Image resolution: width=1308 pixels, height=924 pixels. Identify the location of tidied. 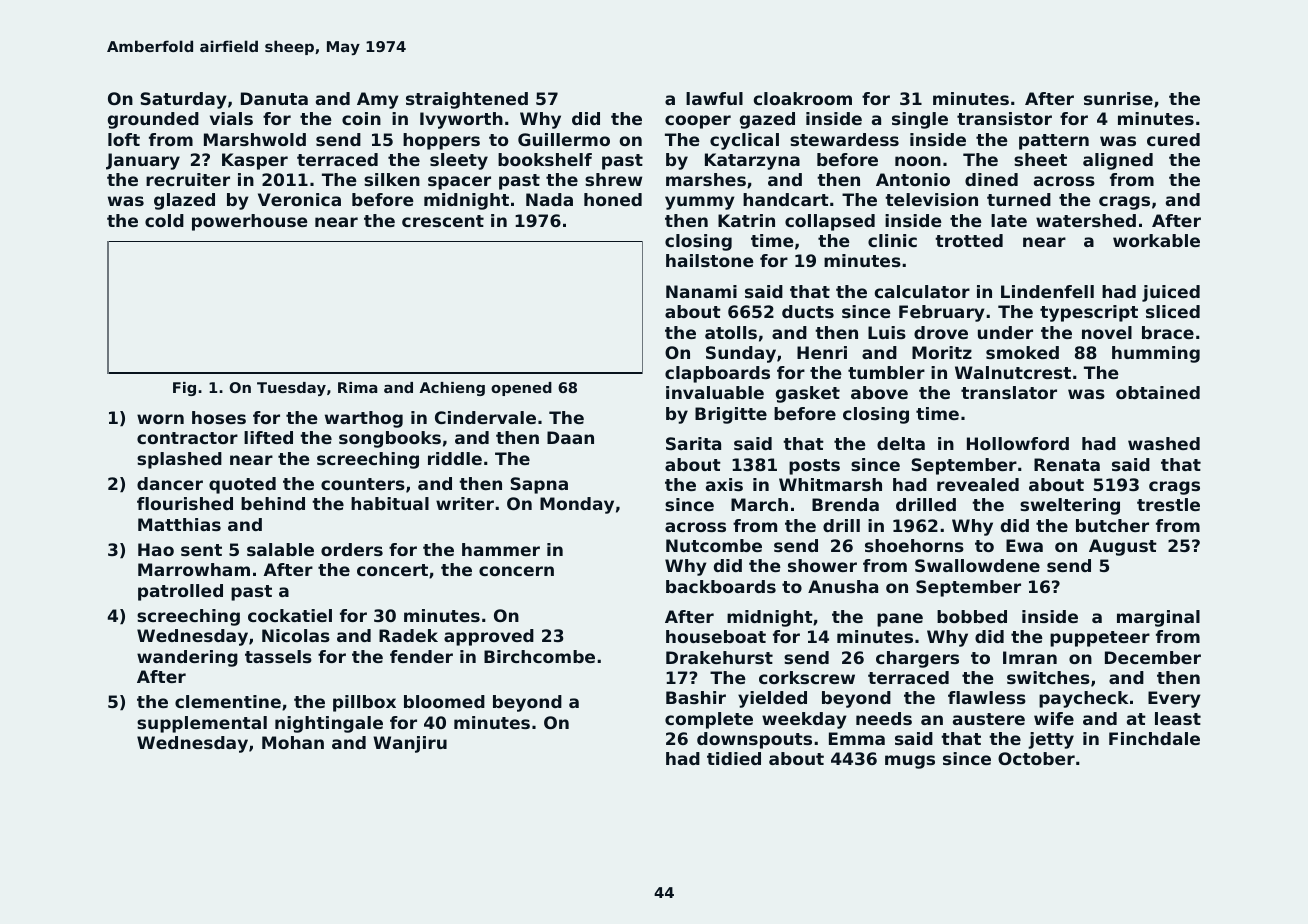
(734, 758).
